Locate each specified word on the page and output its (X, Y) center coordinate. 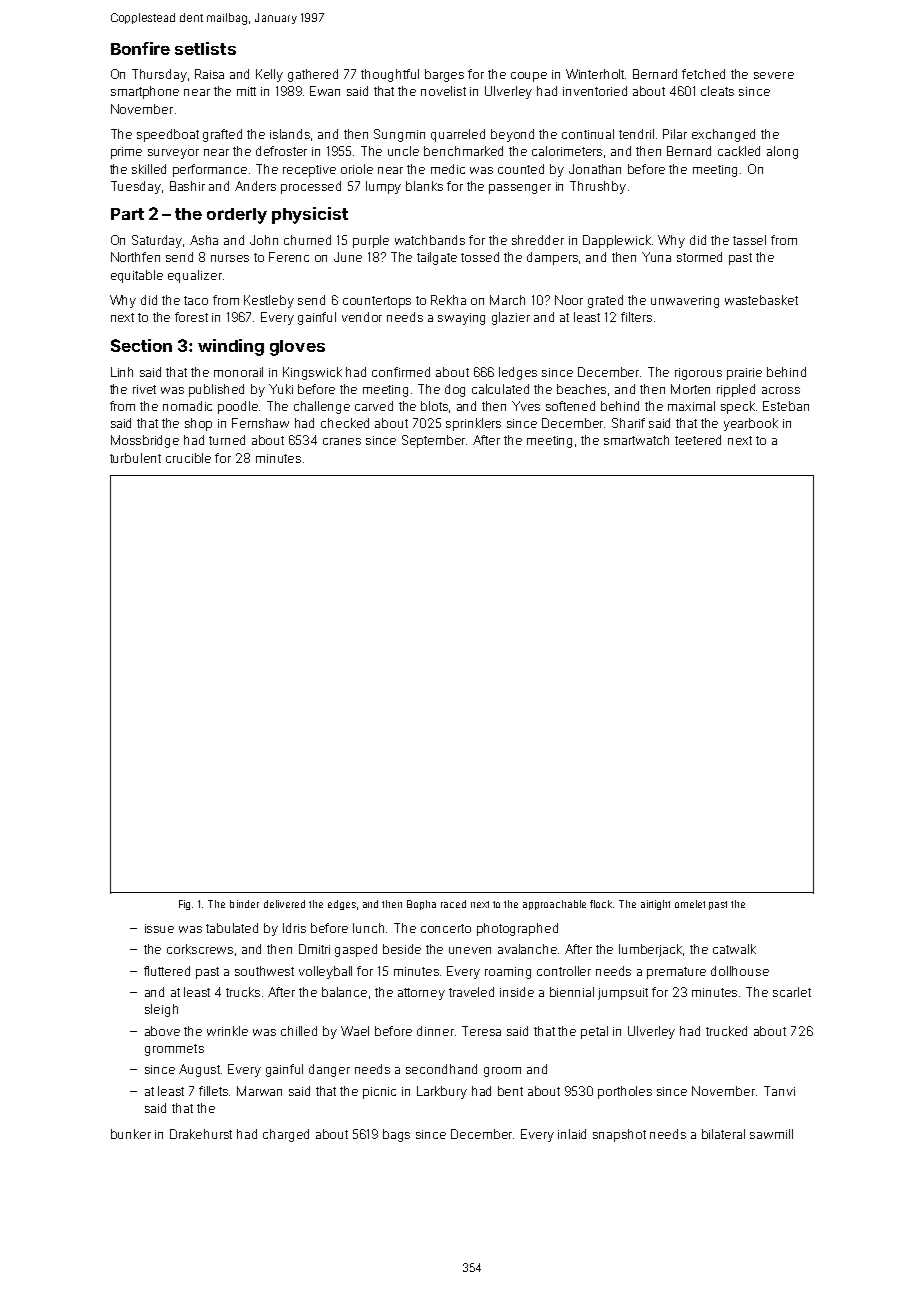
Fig (184, 905)
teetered (698, 440)
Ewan (325, 91)
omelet (690, 904)
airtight (655, 905)
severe (774, 75)
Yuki (281, 389)
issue (159, 928)
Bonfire (140, 48)
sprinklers (473, 424)
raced (453, 904)
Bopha (421, 905)
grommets (174, 1050)
